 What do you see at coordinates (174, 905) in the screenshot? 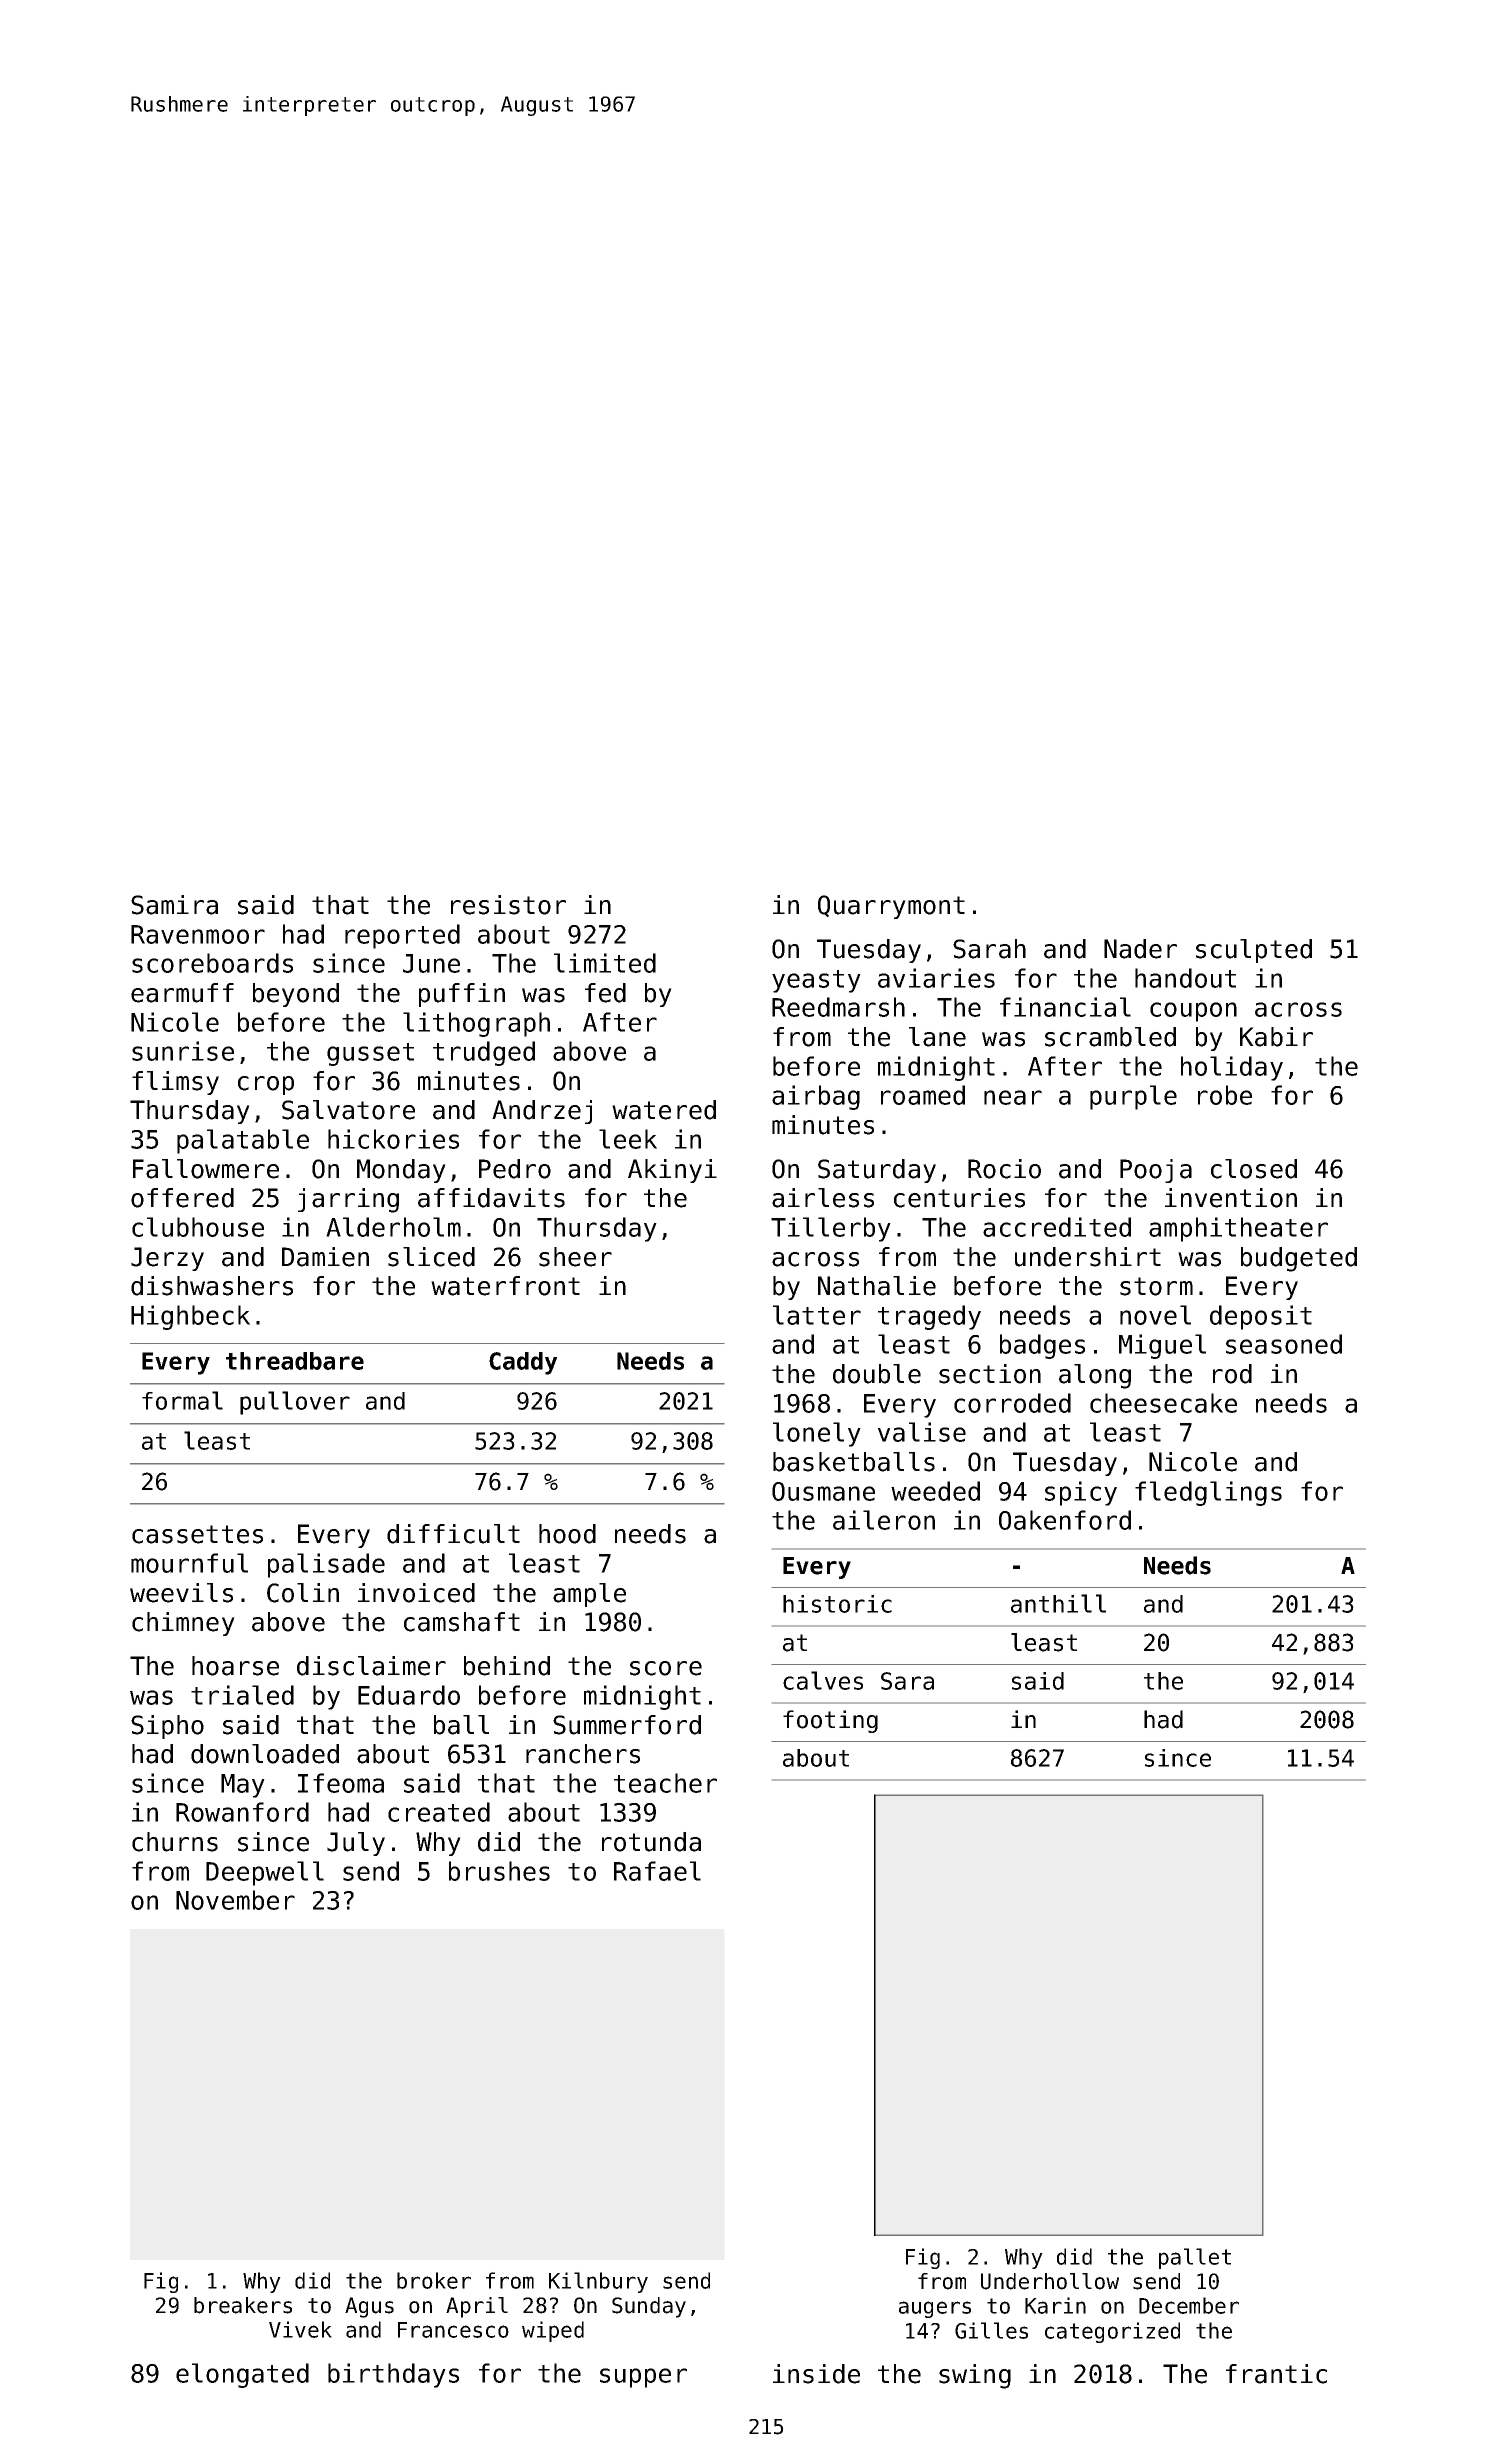
I see `Samira` at bounding box center [174, 905].
